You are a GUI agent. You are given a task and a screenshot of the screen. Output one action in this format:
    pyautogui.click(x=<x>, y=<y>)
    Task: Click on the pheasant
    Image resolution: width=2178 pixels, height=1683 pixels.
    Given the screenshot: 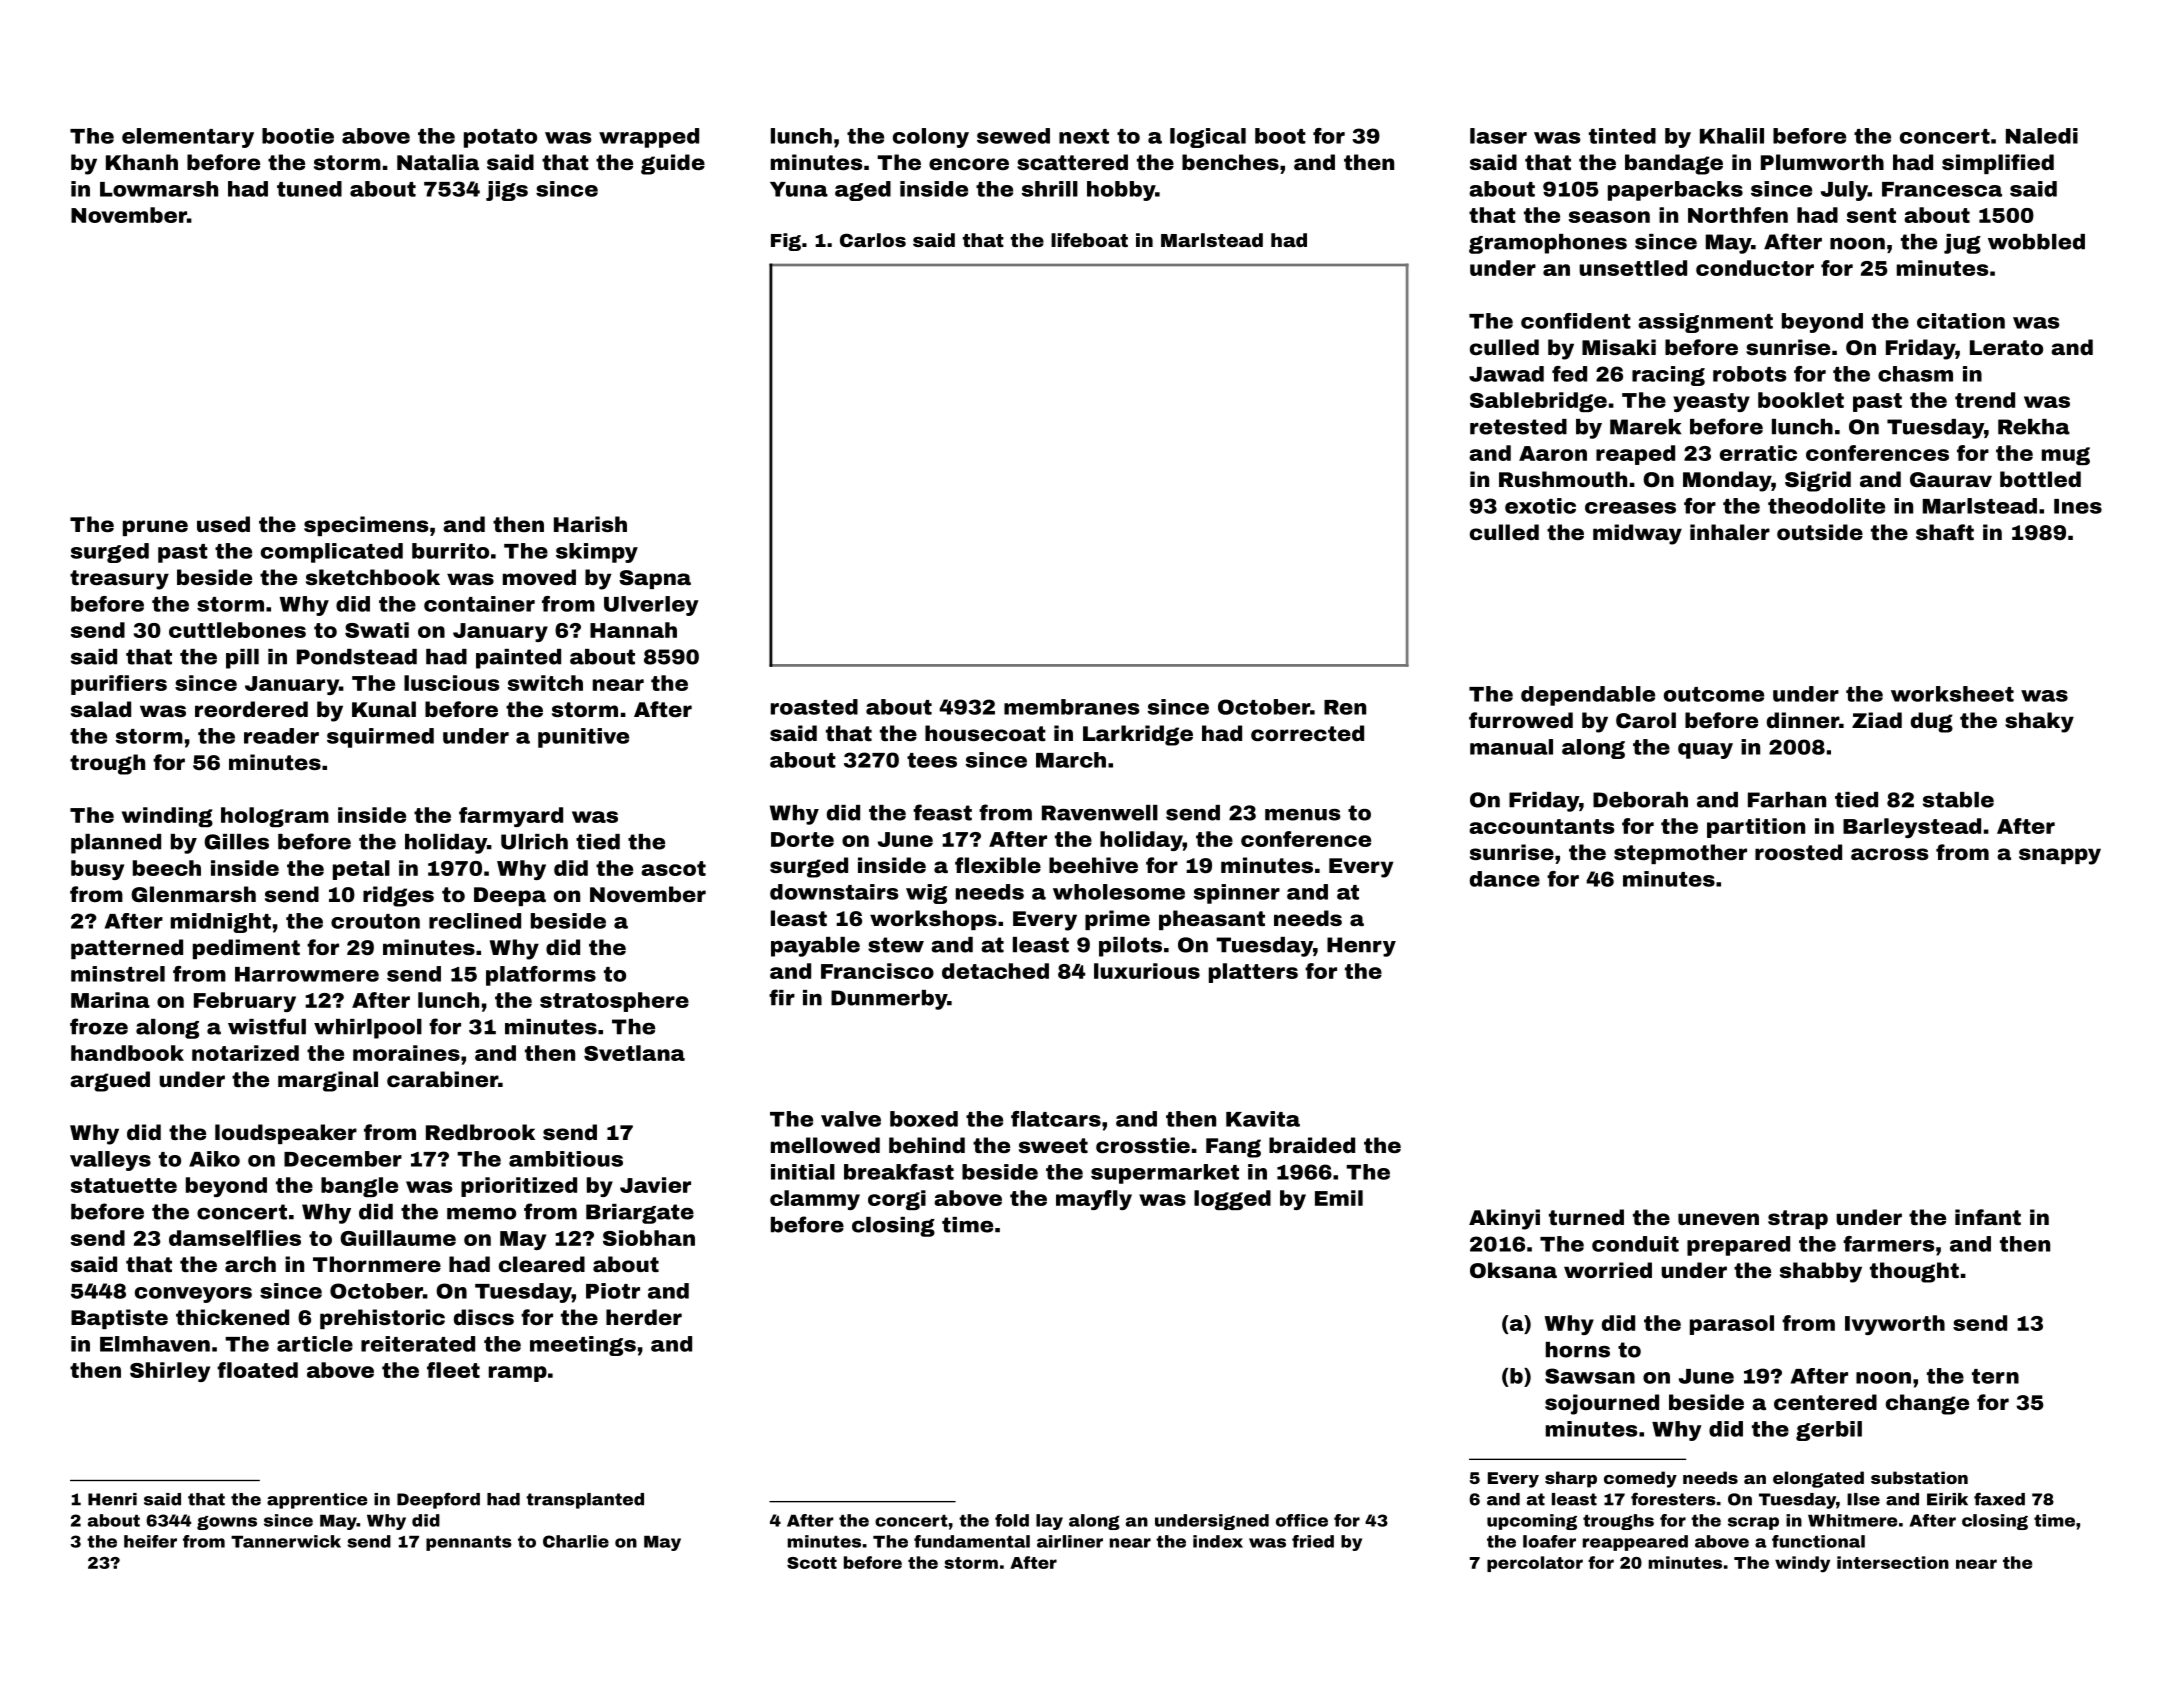 What is the action you would take?
    pyautogui.click(x=1212, y=920)
